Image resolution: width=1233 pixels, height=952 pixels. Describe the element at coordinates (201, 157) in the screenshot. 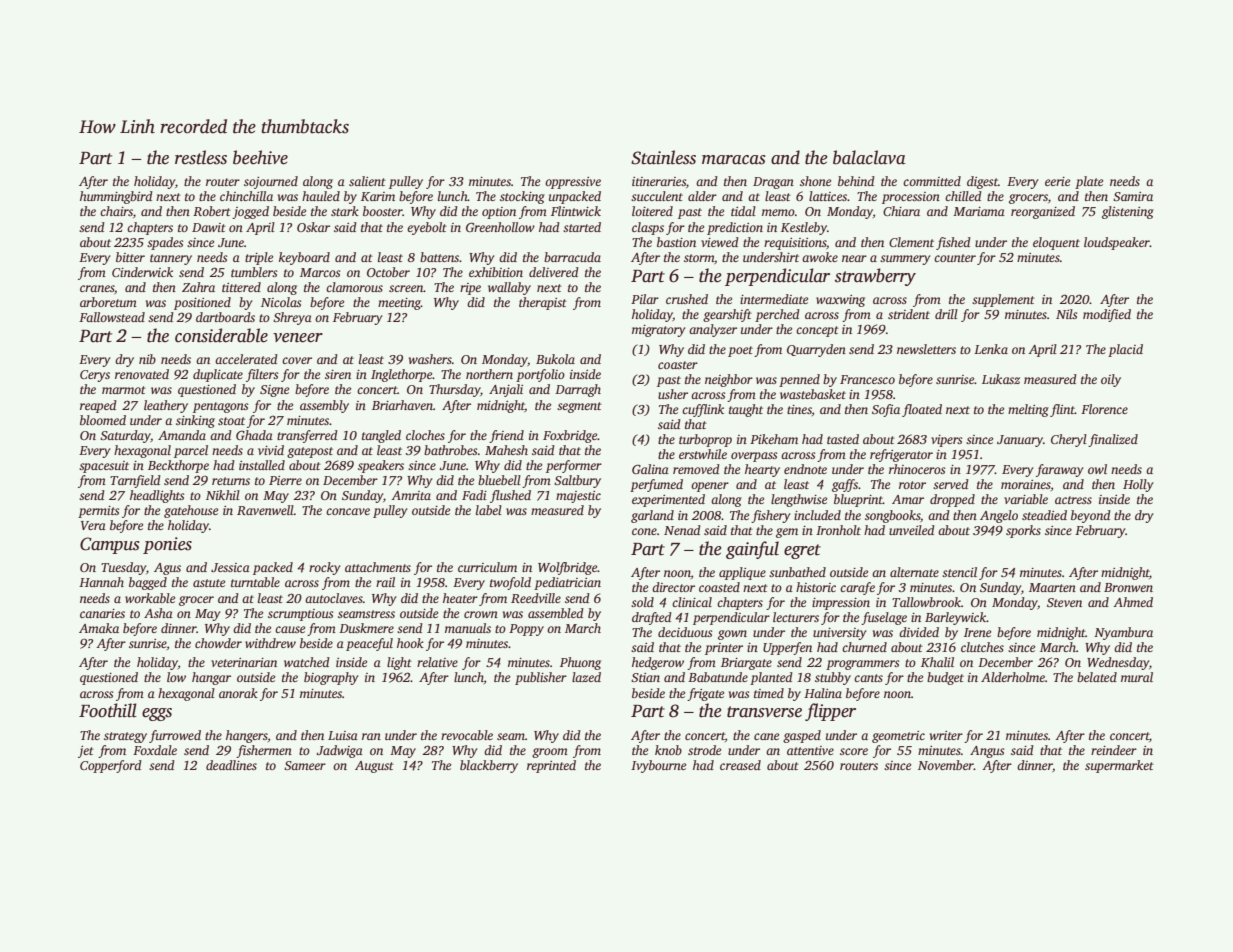

I see `restless` at that location.
